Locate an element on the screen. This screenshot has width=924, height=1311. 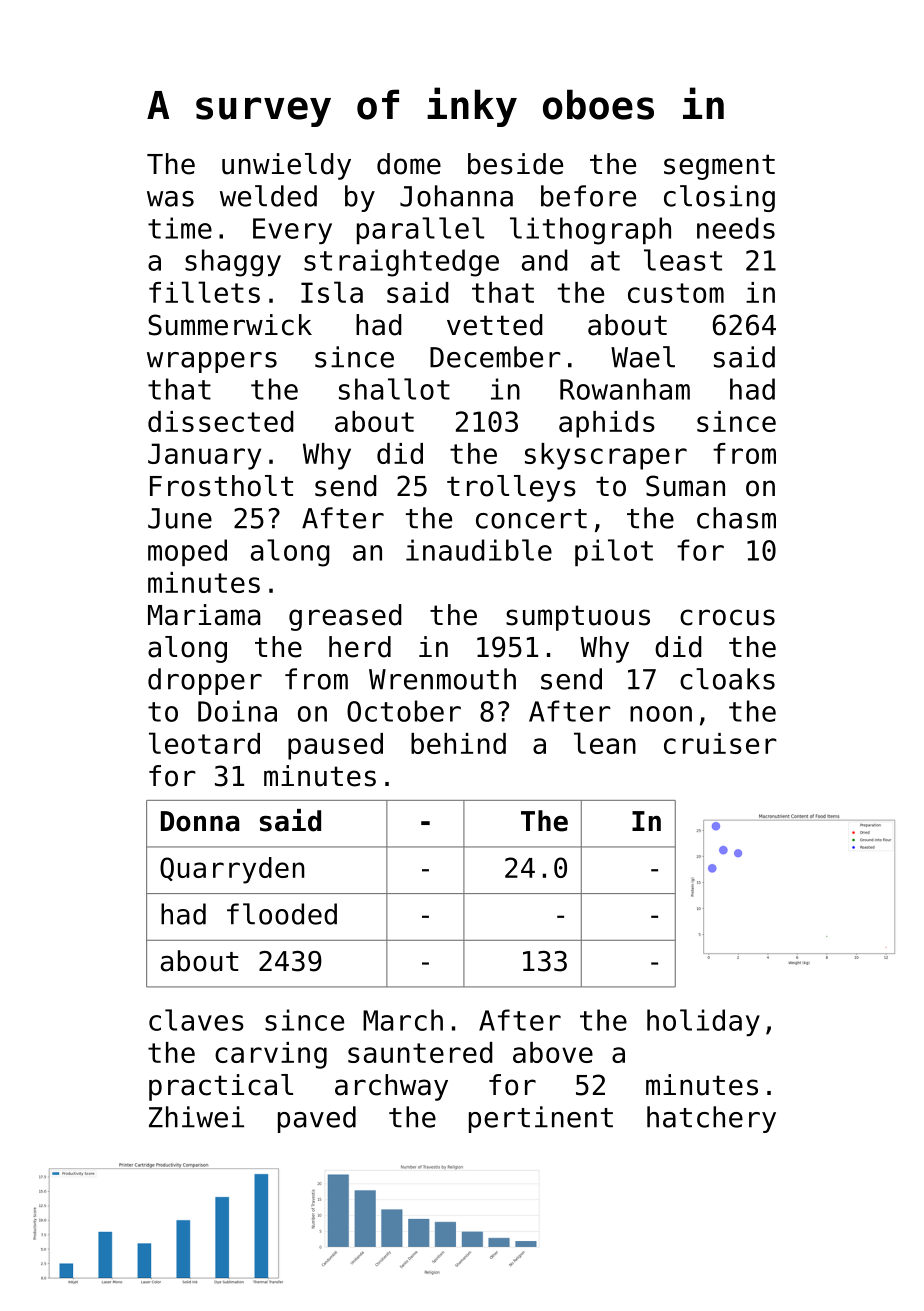
behind is located at coordinates (458, 743).
